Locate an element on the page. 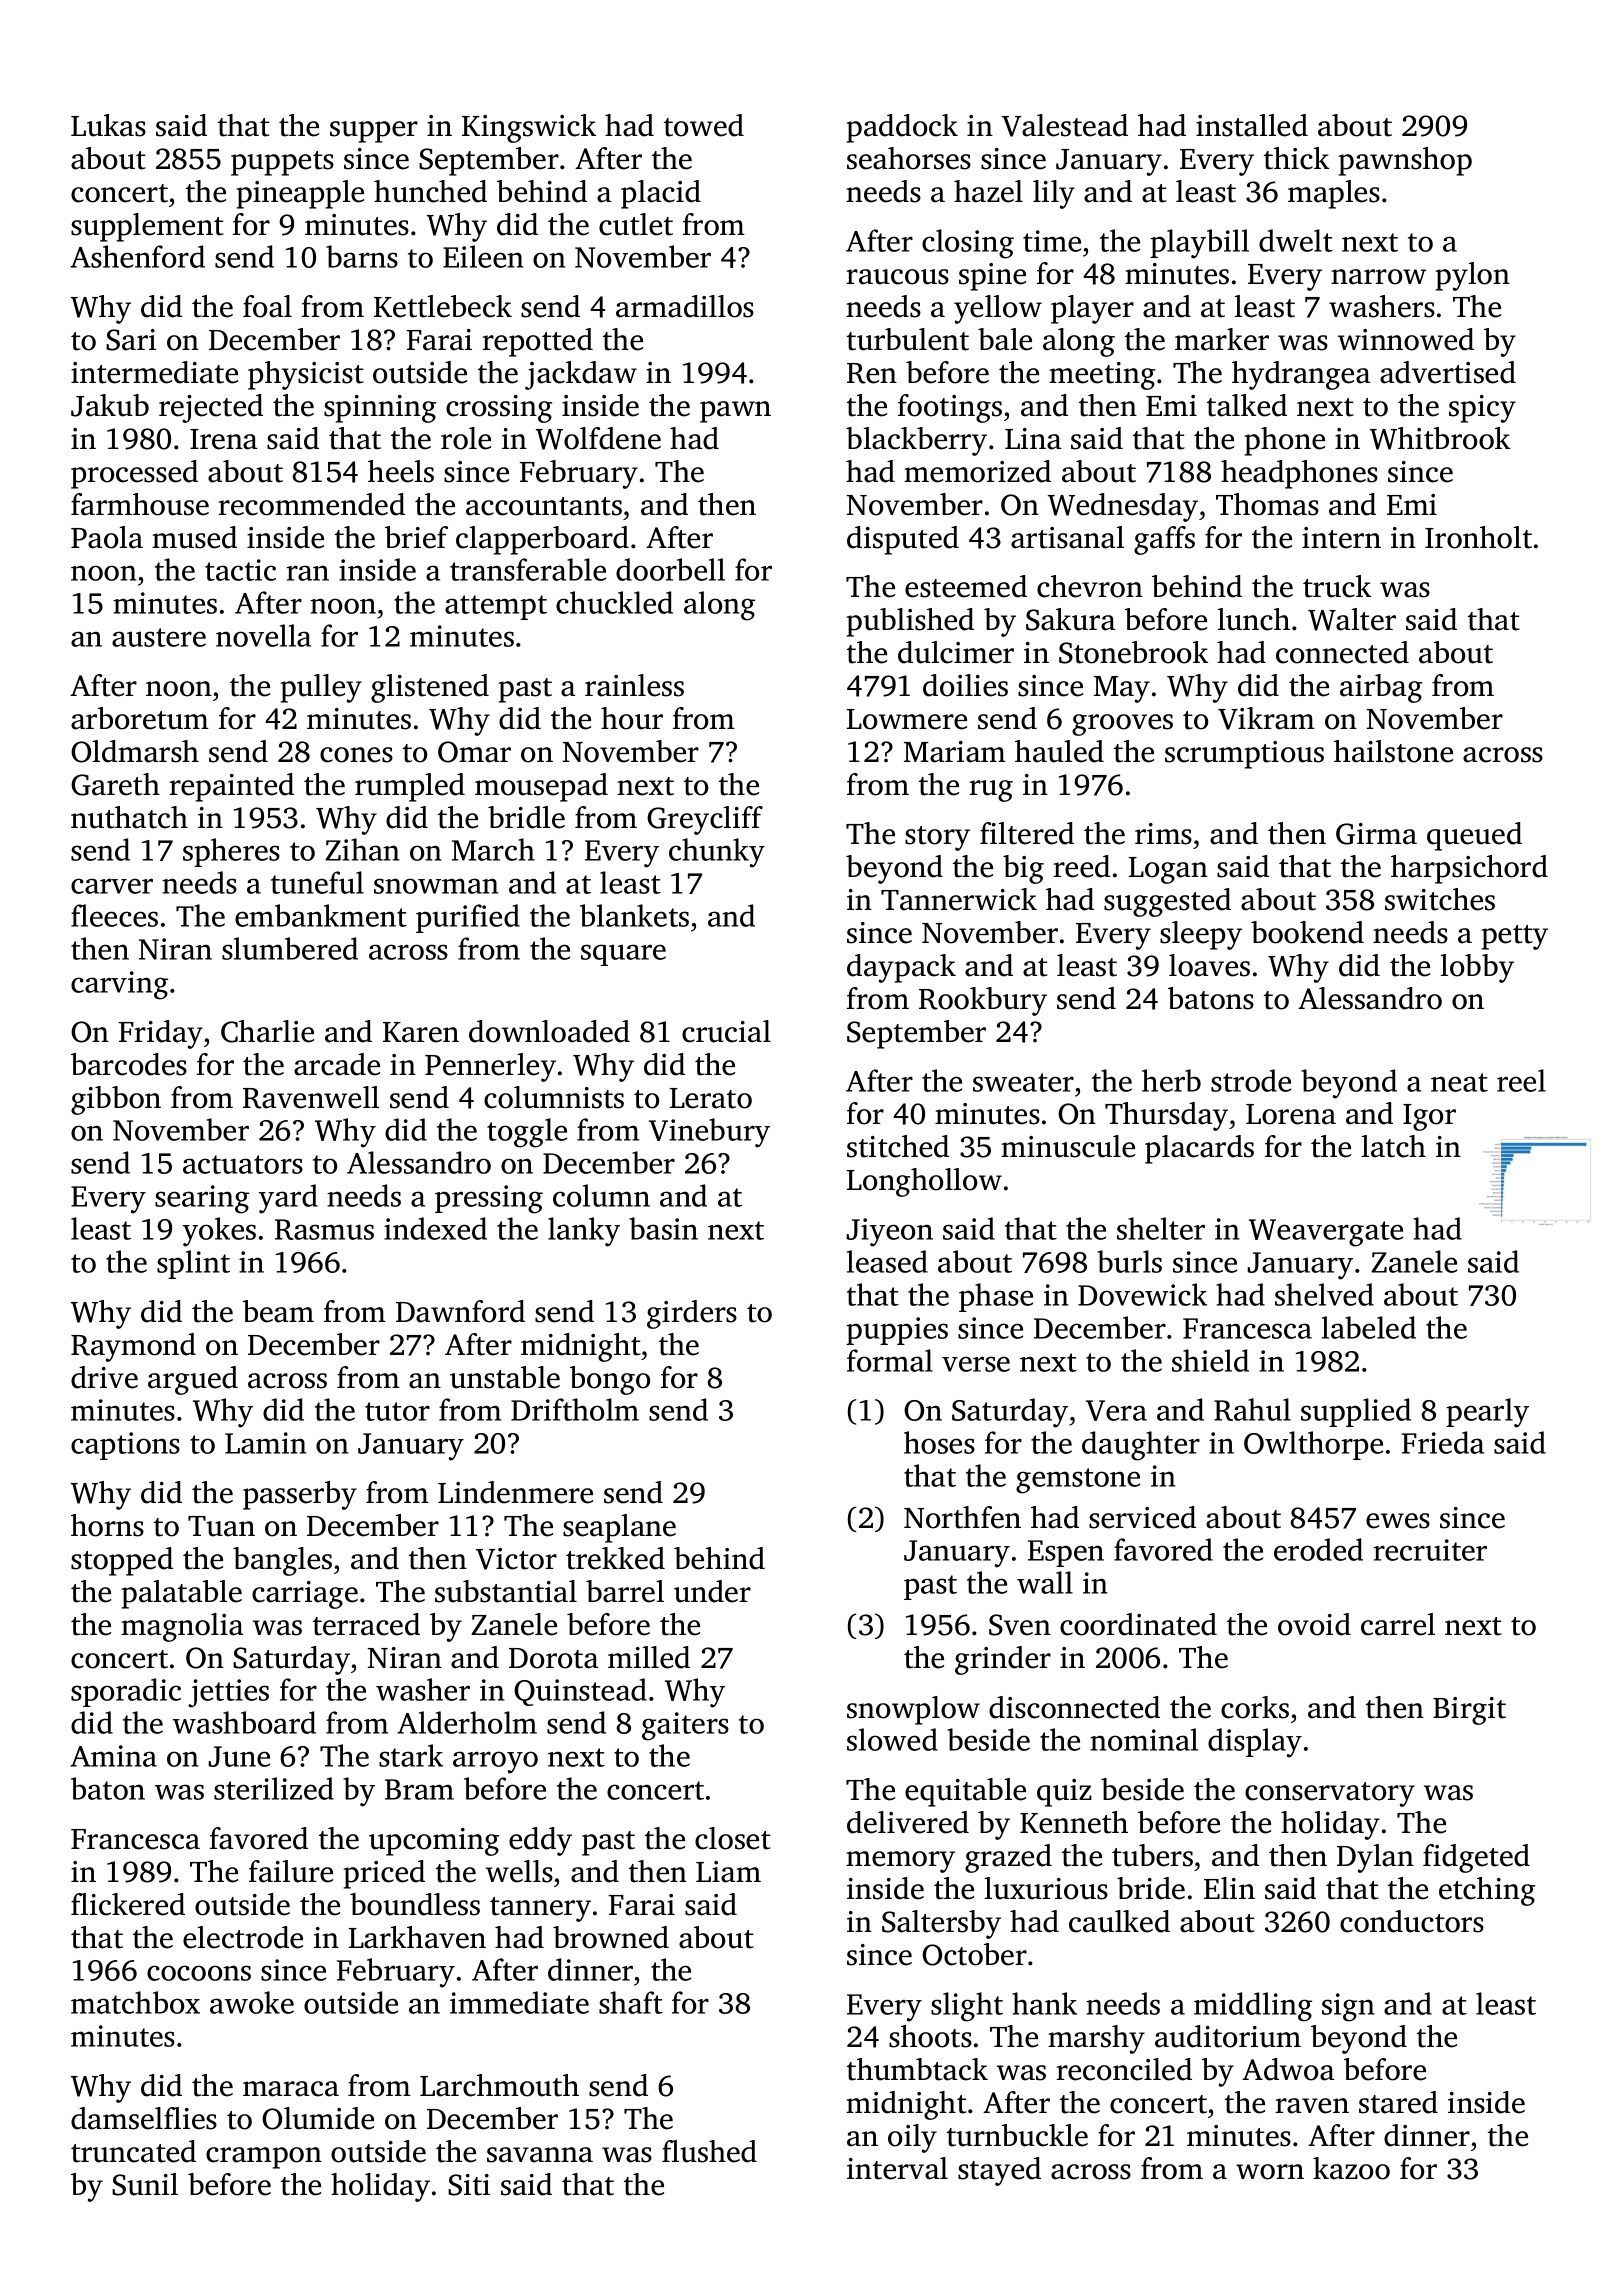 This page has height=2292, width=1620. Valestead is located at coordinates (1065, 125).
